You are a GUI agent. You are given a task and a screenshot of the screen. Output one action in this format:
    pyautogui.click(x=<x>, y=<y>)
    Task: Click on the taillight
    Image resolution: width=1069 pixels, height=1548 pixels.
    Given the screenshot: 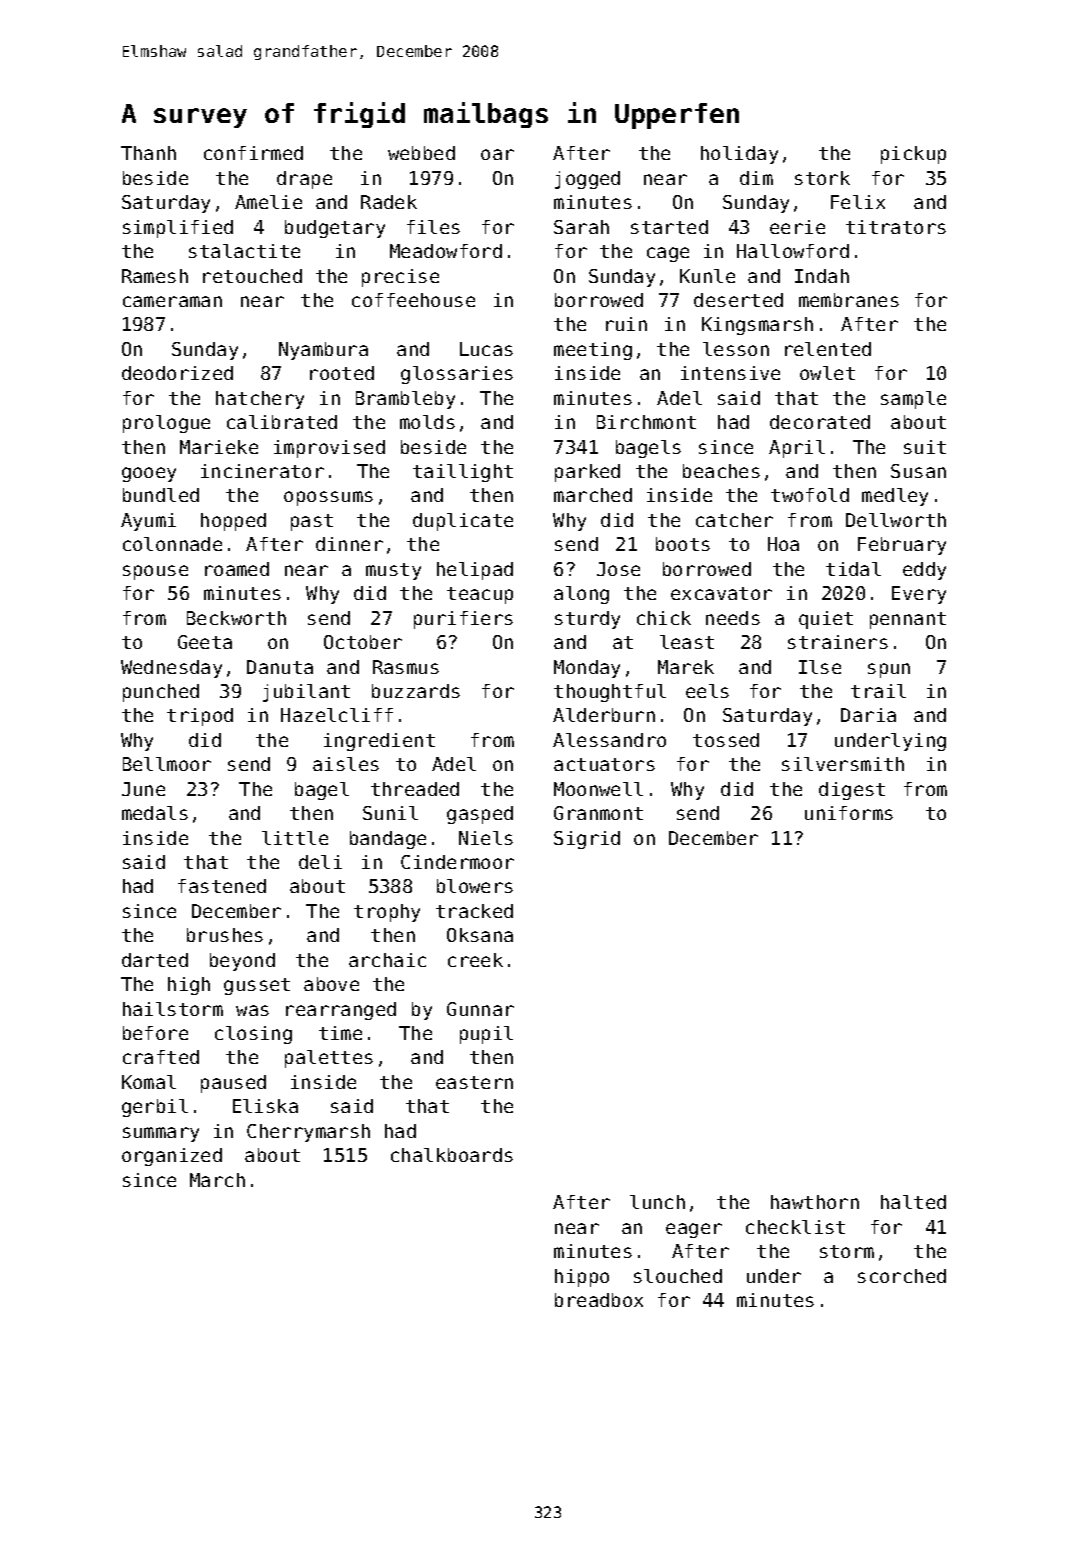 What is the action you would take?
    pyautogui.click(x=463, y=473)
